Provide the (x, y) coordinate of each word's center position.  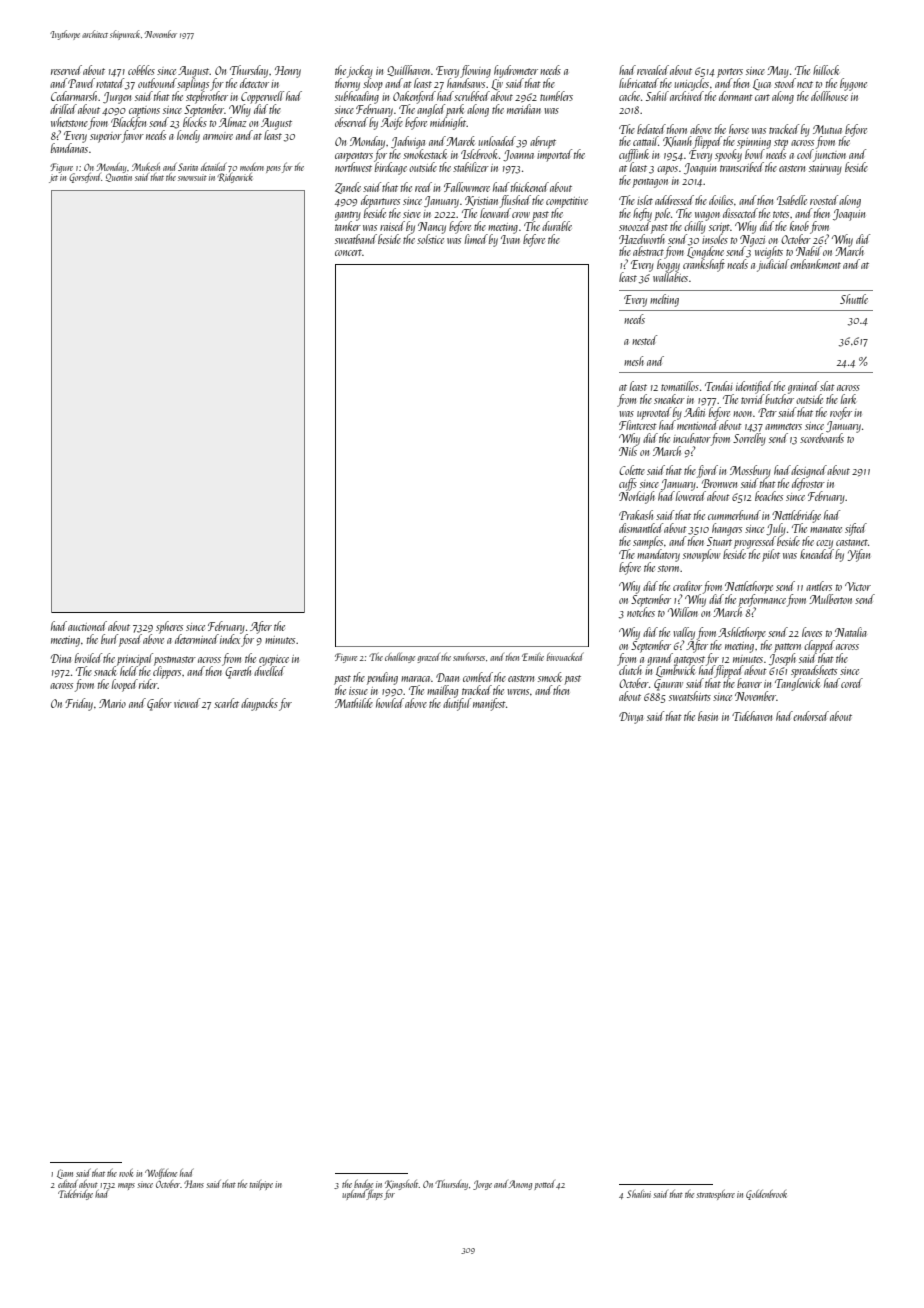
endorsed (811, 716)
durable (557, 226)
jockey (360, 71)
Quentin (119, 177)
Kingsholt (402, 1185)
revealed (653, 70)
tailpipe (261, 1185)
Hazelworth (642, 239)
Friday (79, 704)
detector (254, 83)
